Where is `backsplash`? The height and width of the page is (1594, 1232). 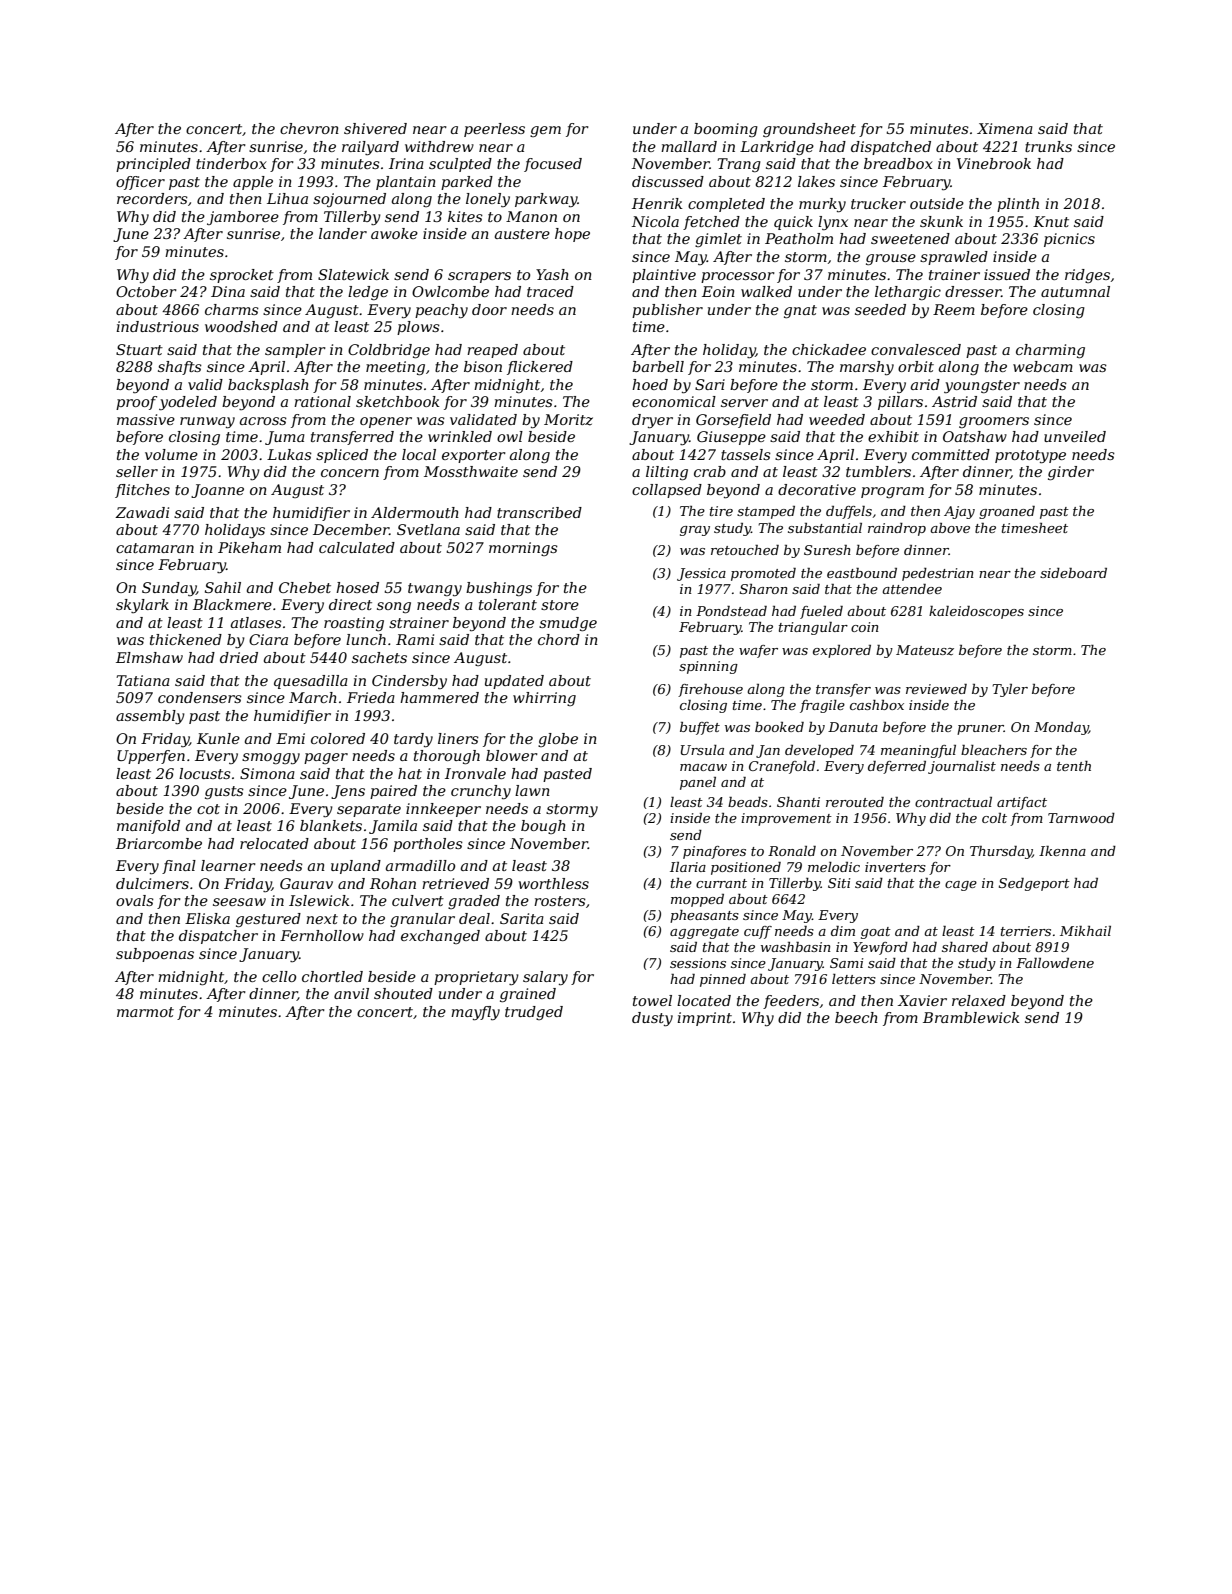
backsplash is located at coordinates (268, 386).
